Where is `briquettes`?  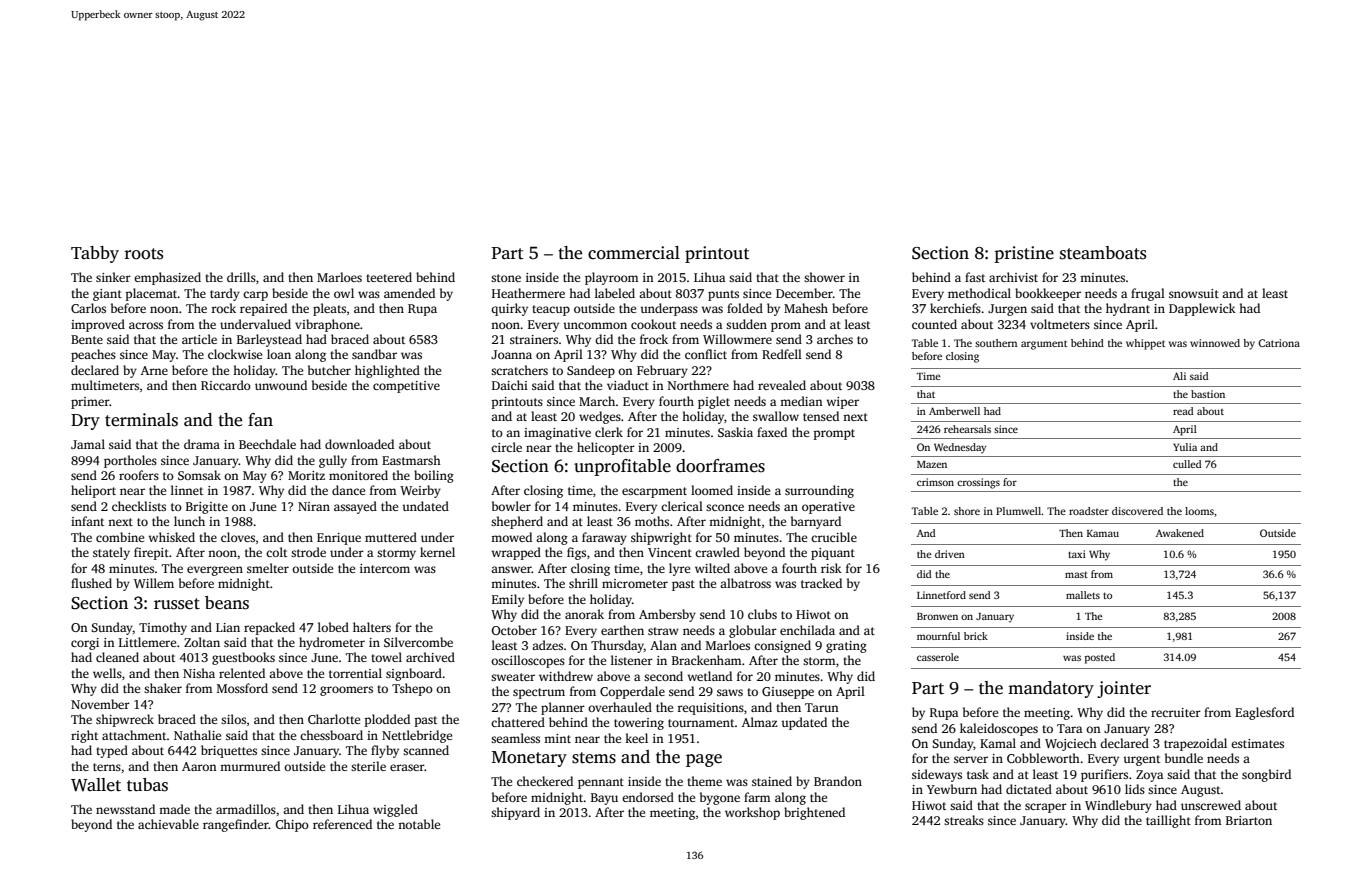
briquettes is located at coordinates (229, 751).
